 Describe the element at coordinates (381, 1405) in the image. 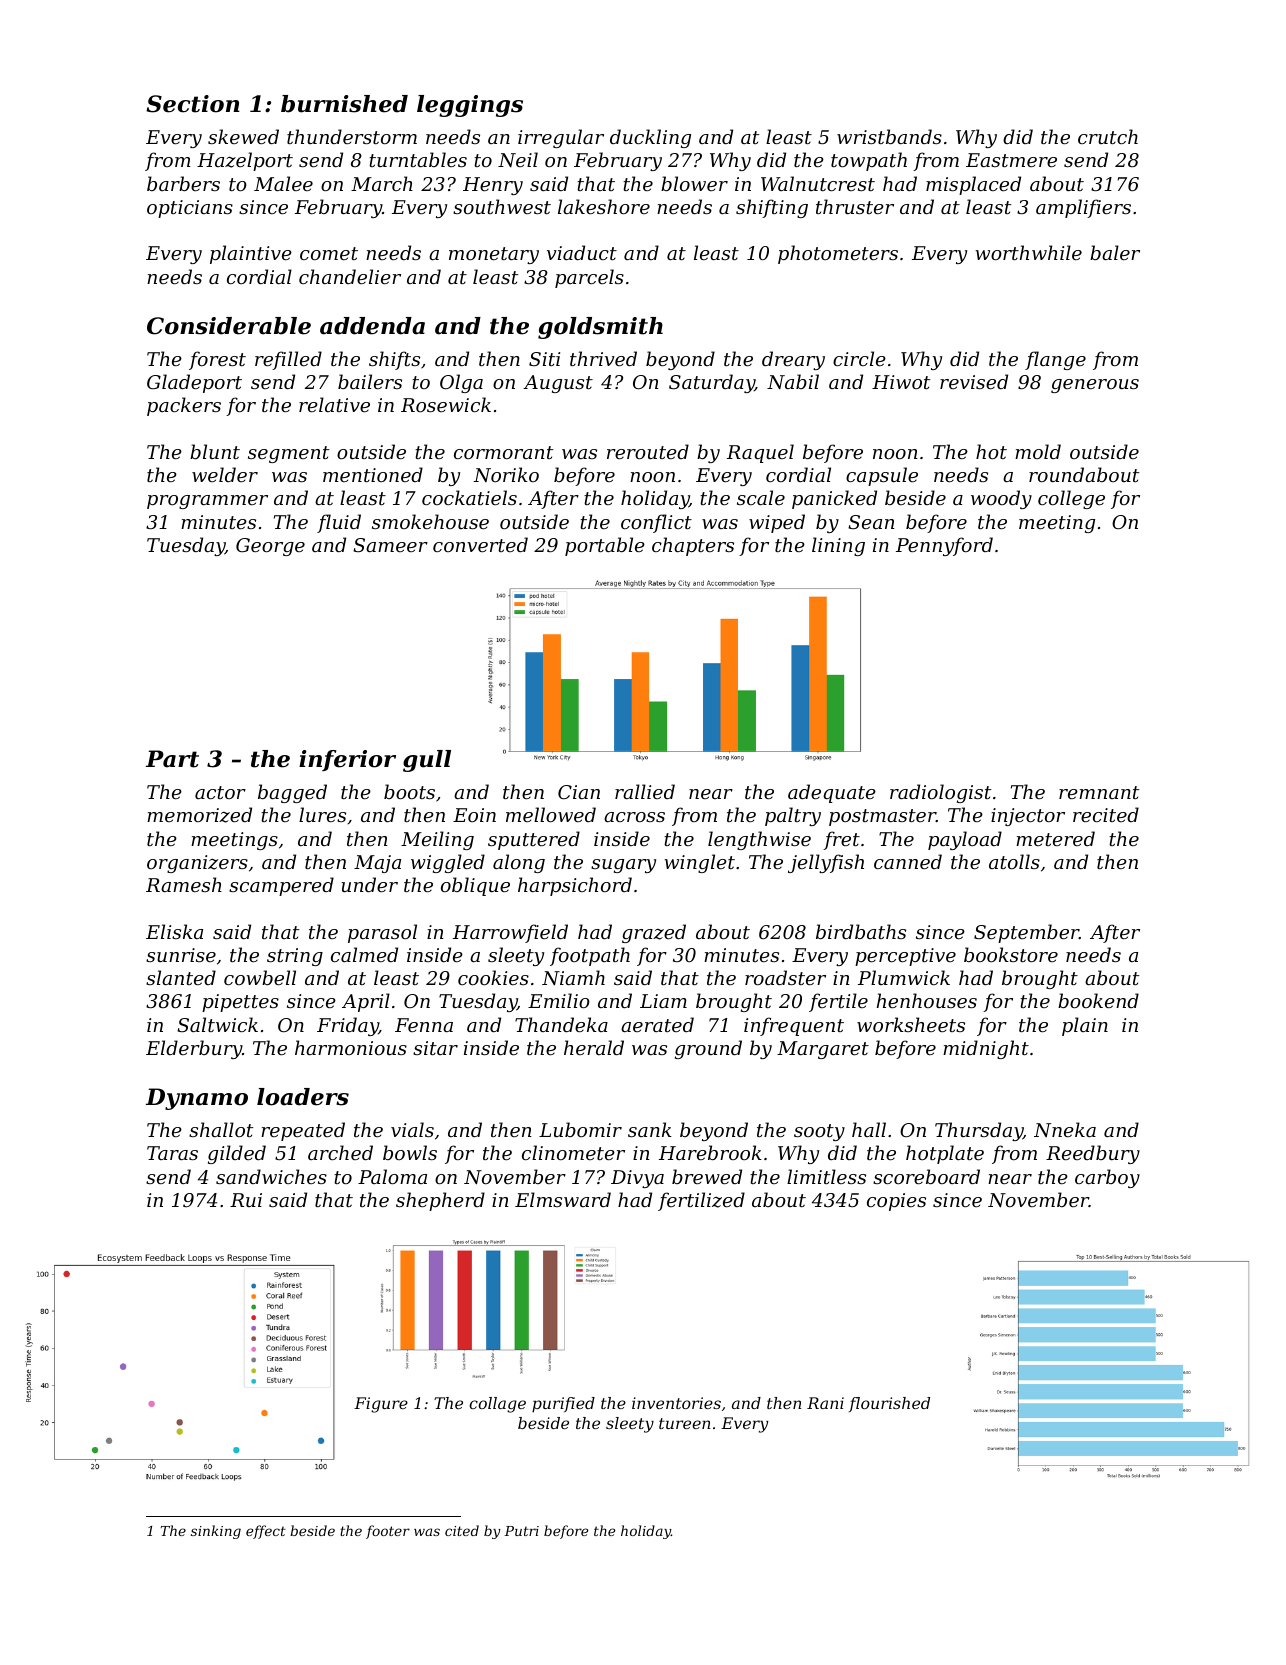

I see `Figure` at that location.
